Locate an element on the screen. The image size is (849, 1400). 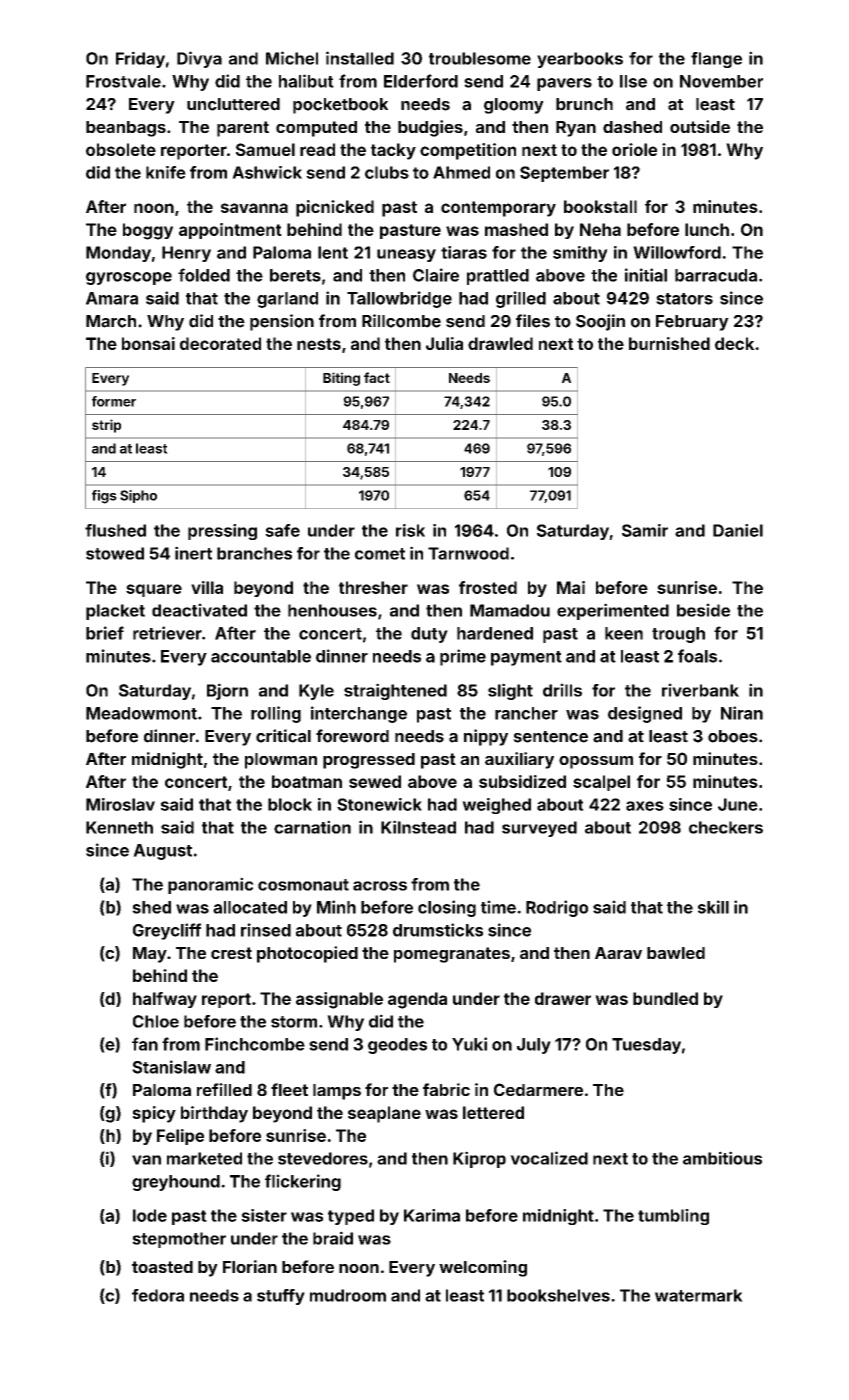
frosted is located at coordinates (488, 587).
